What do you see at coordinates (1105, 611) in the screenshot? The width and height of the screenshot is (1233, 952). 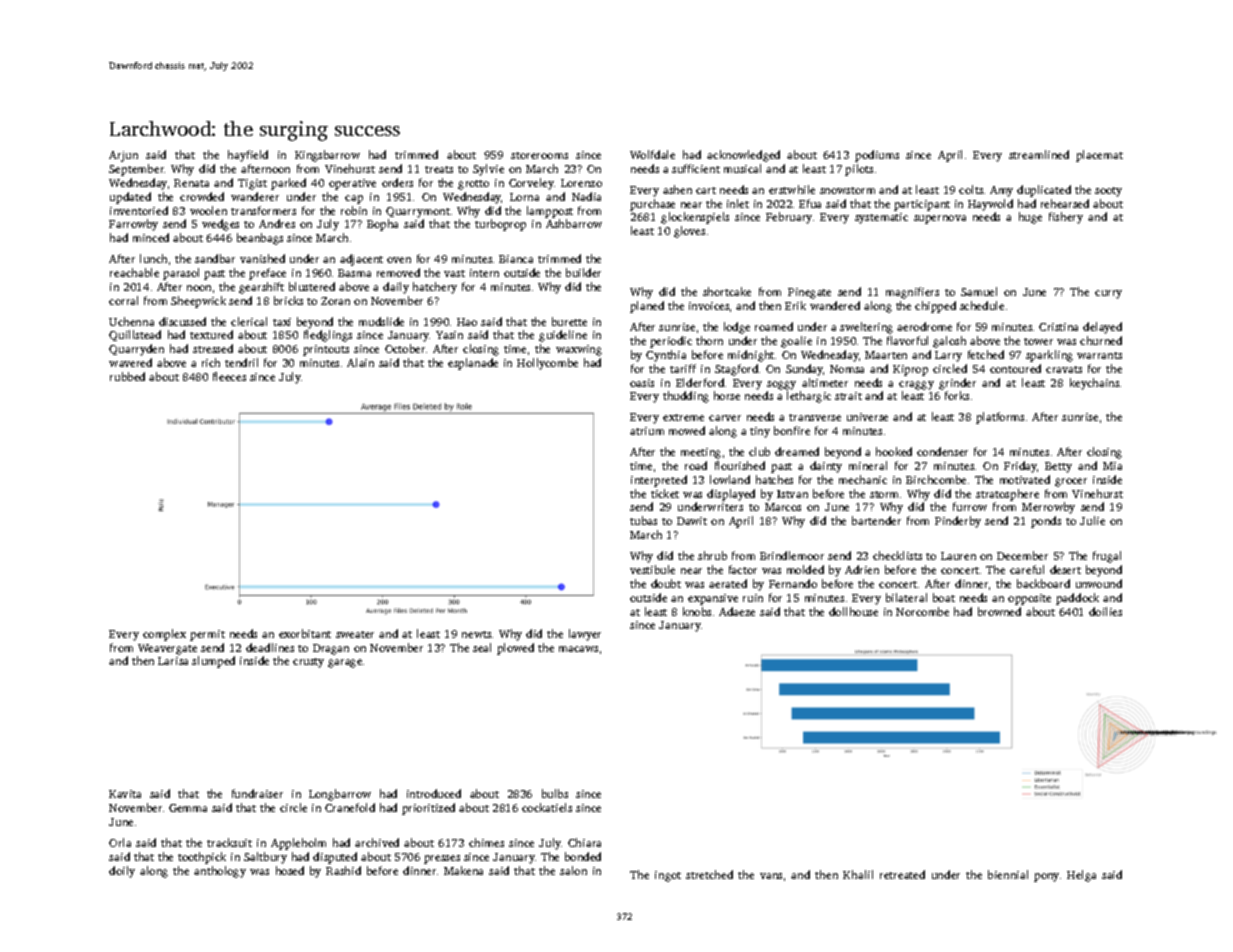 I see `doilies` at bounding box center [1105, 611].
